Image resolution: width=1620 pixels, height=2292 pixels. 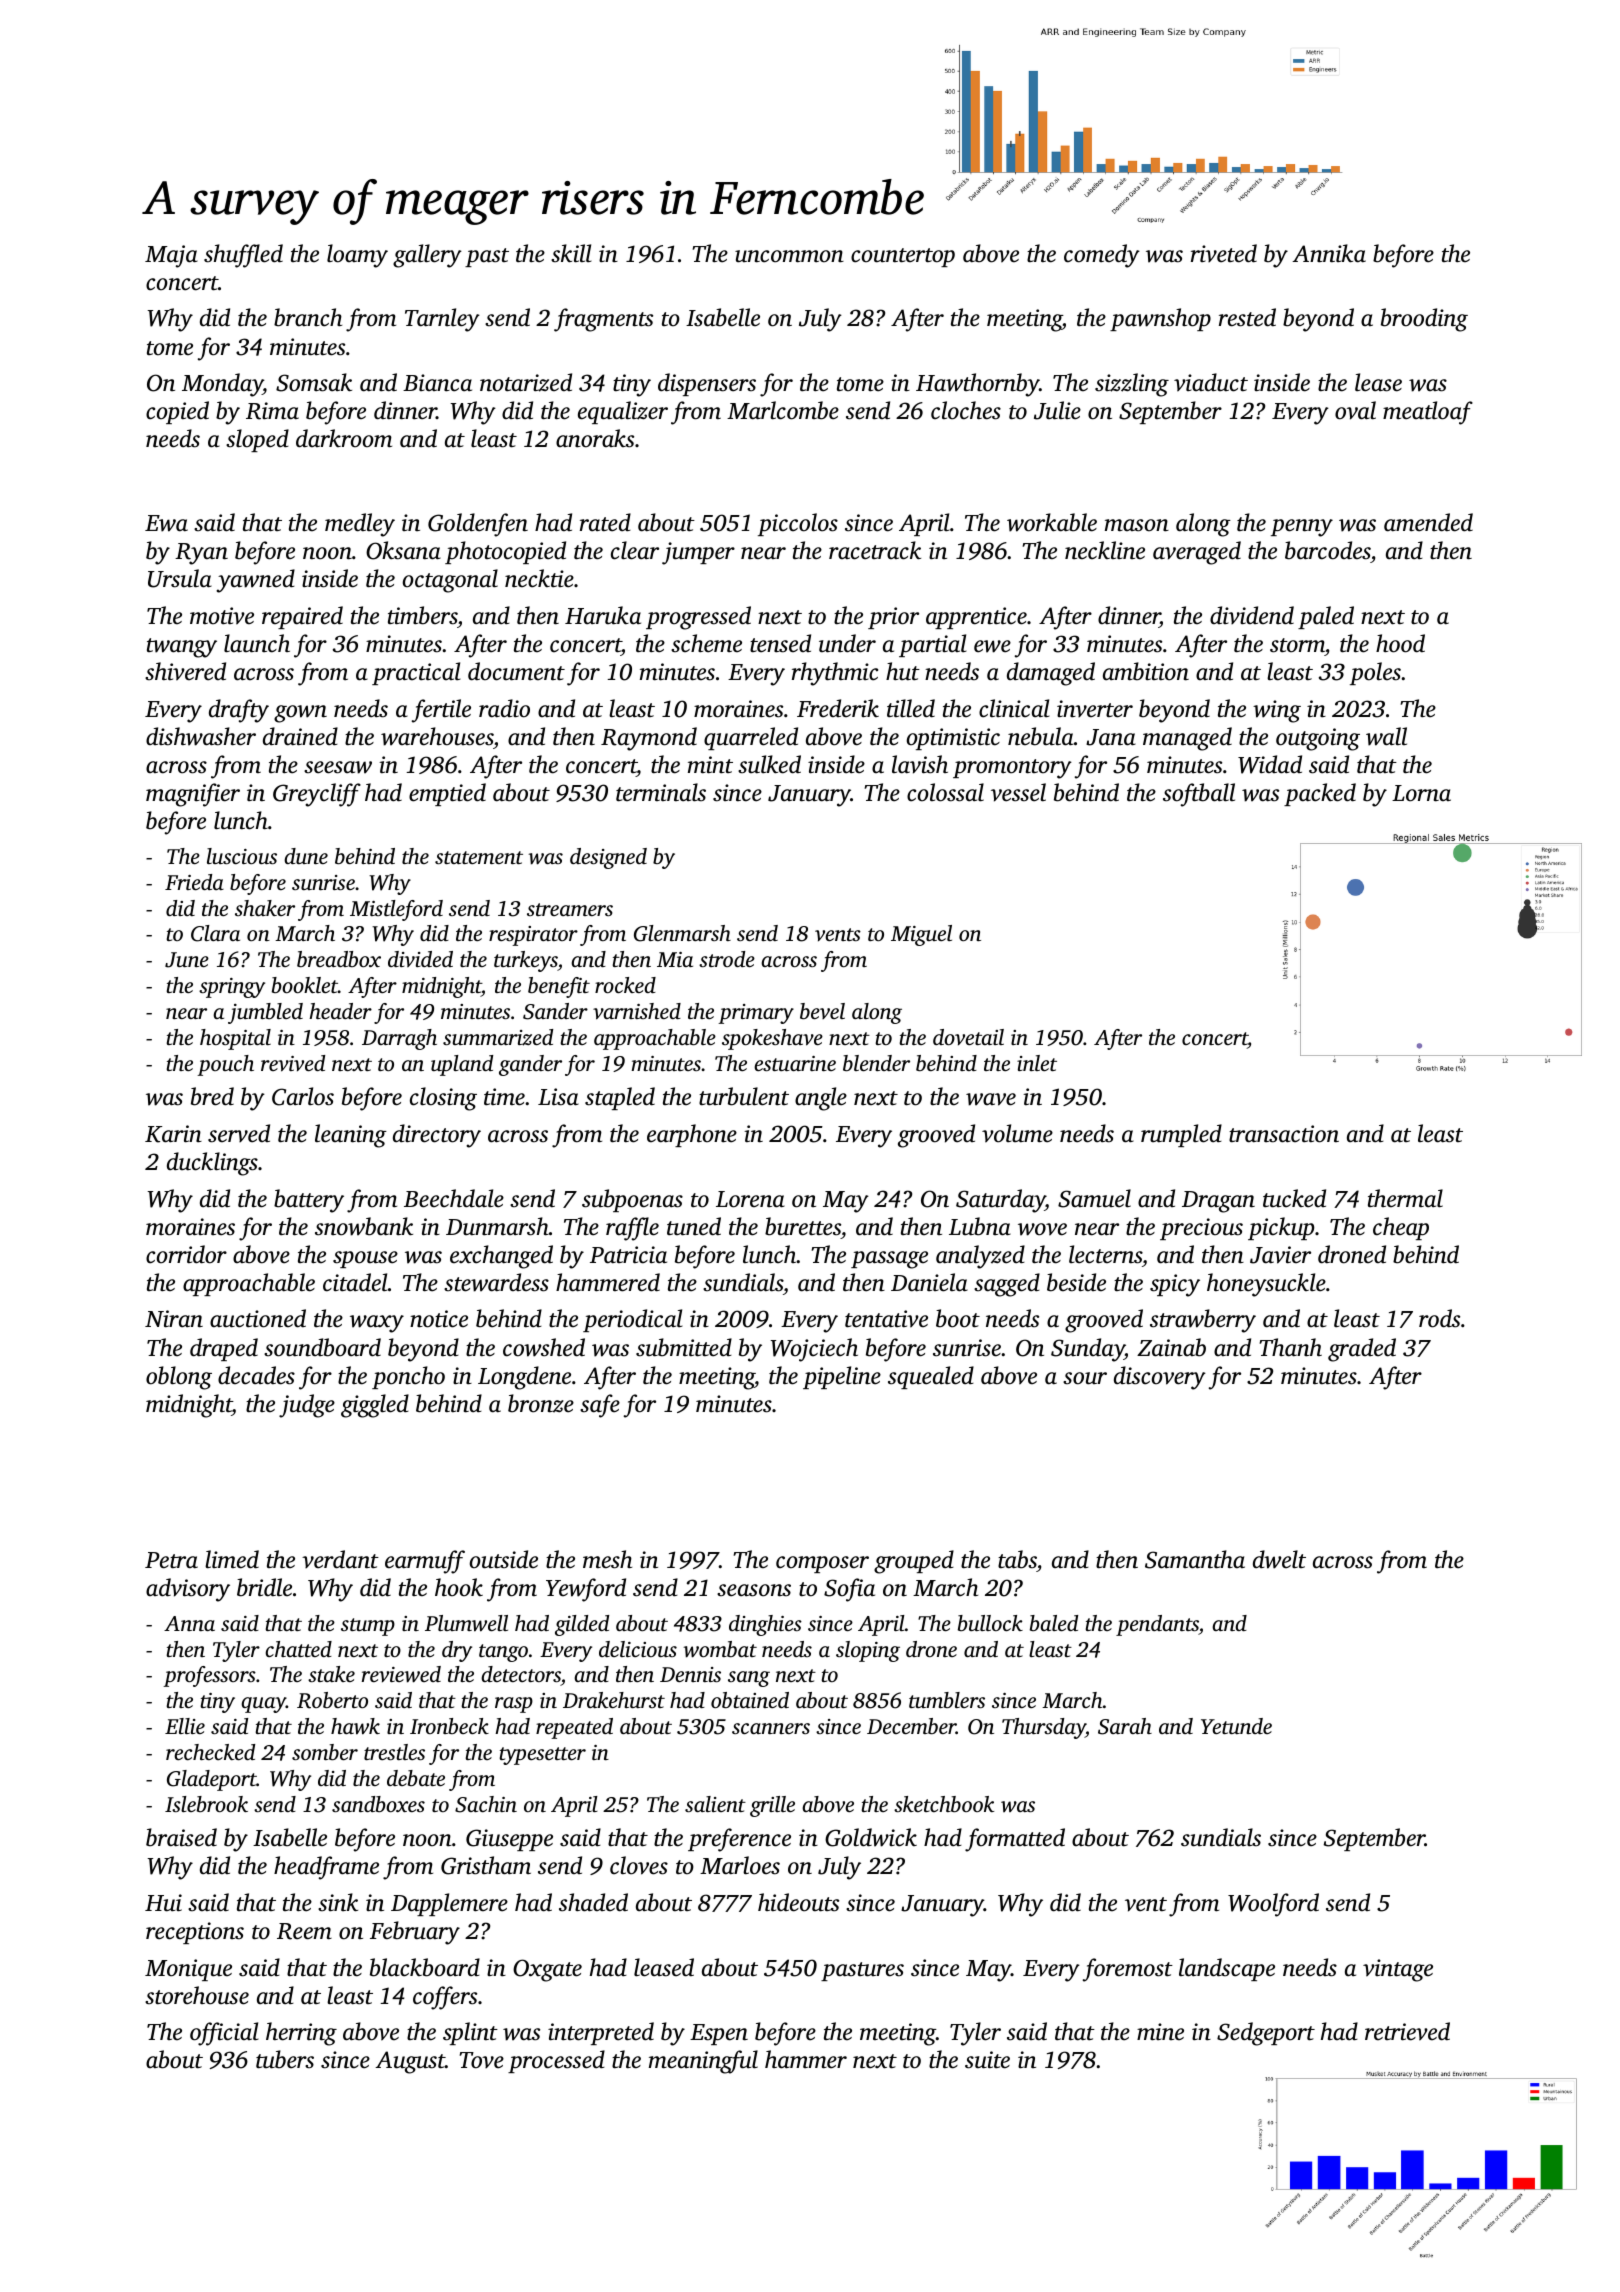 I want to click on stapled, so click(x=620, y=1098).
